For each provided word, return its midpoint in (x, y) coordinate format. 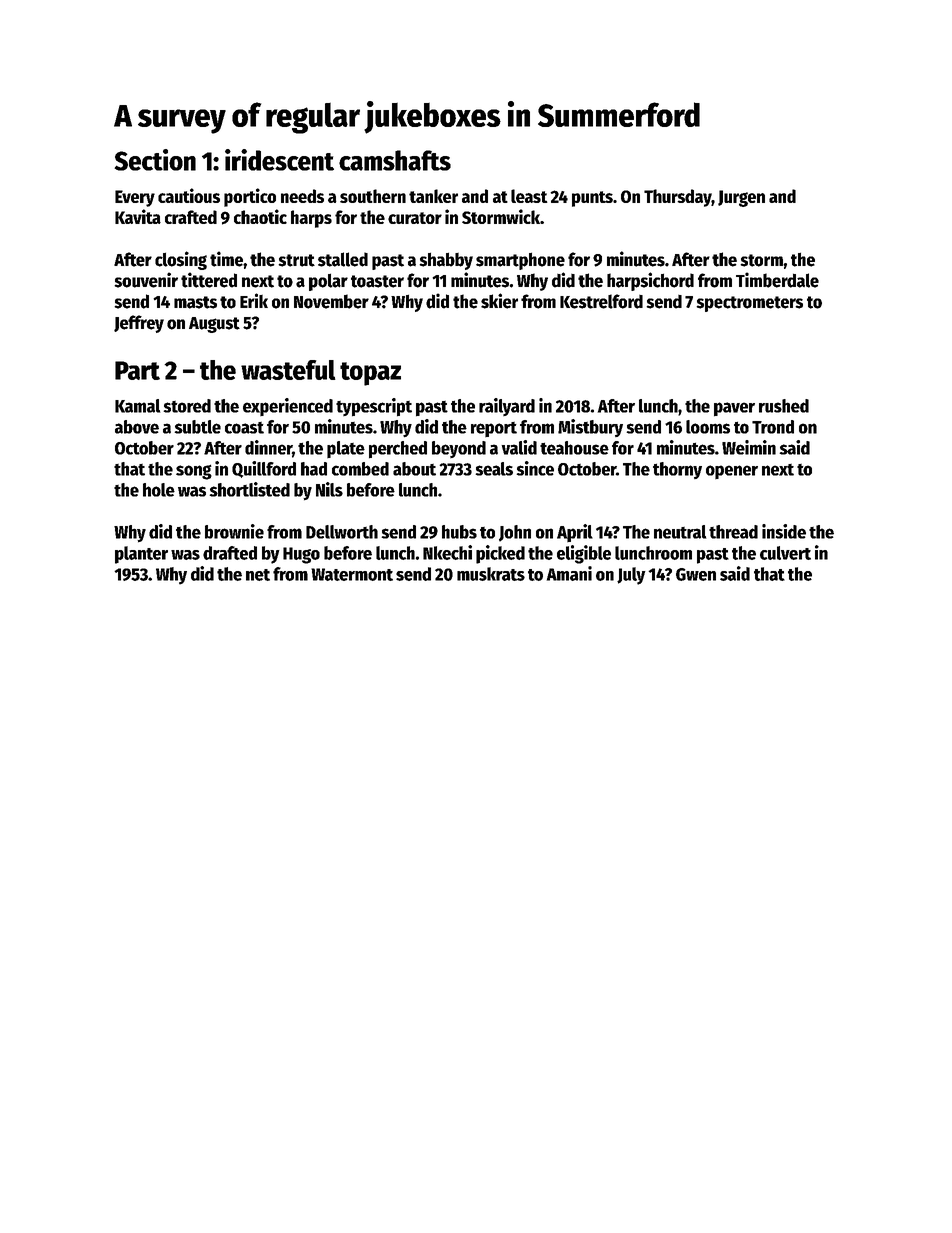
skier (499, 301)
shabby (446, 261)
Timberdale (777, 280)
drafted (230, 553)
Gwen (696, 574)
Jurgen (741, 198)
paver (734, 409)
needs (302, 196)
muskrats (491, 574)
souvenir (146, 280)
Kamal (137, 406)
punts (592, 199)
